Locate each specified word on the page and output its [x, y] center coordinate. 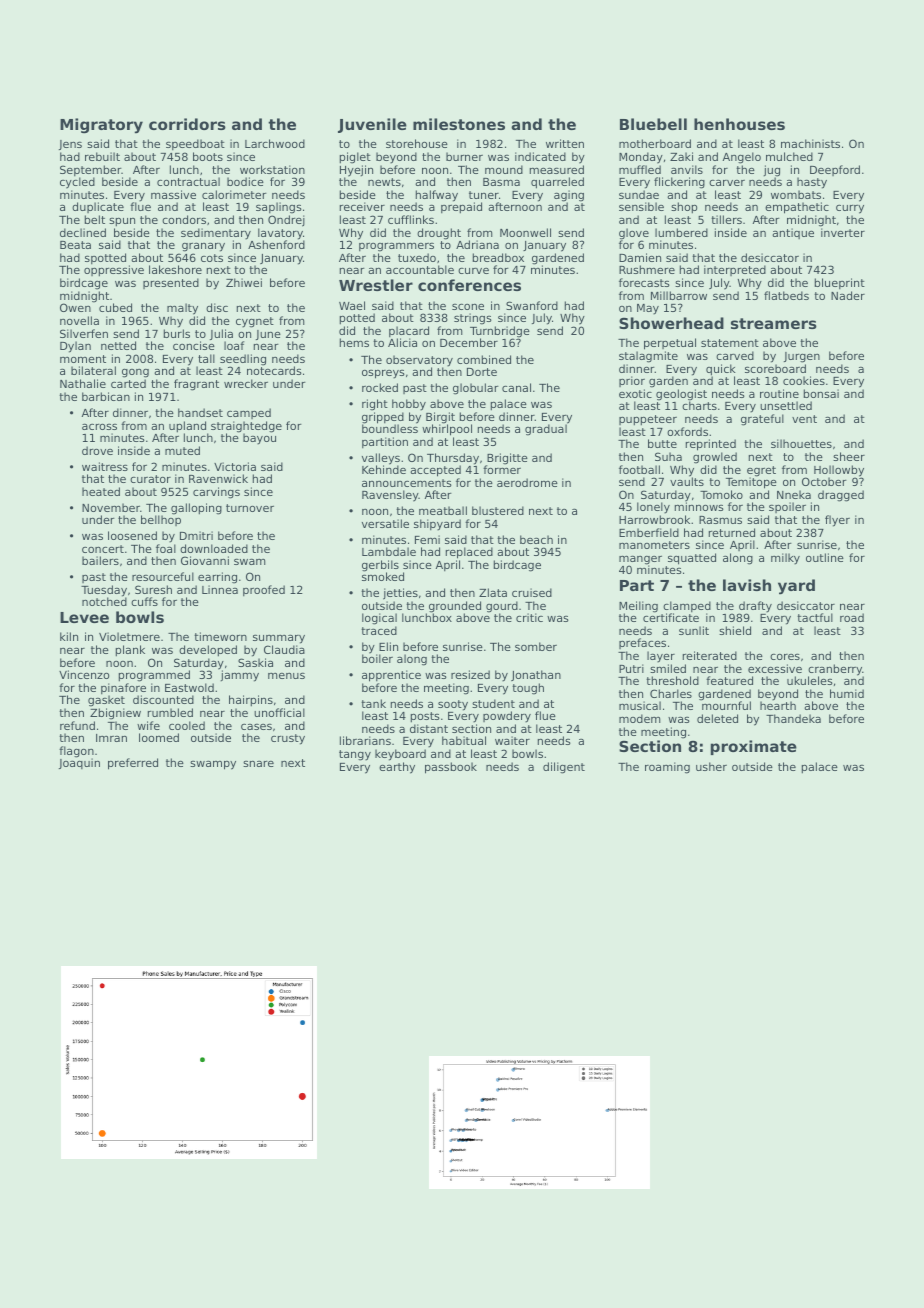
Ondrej [286, 221]
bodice [245, 181]
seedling [243, 360]
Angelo [742, 158]
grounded [455, 607]
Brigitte [507, 459]
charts [699, 406]
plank [130, 651]
